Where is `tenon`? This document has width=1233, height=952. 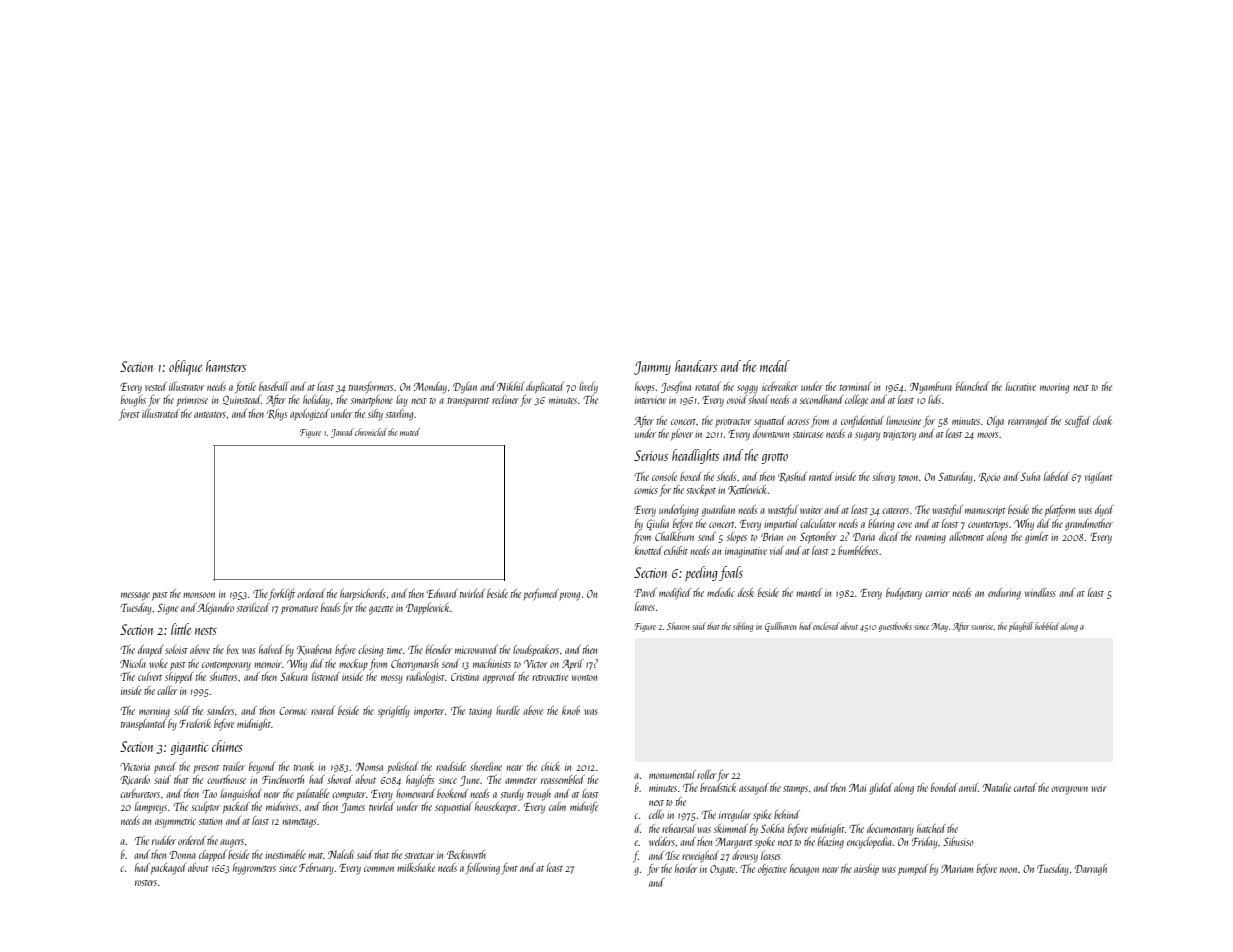 tenon is located at coordinates (908, 478).
